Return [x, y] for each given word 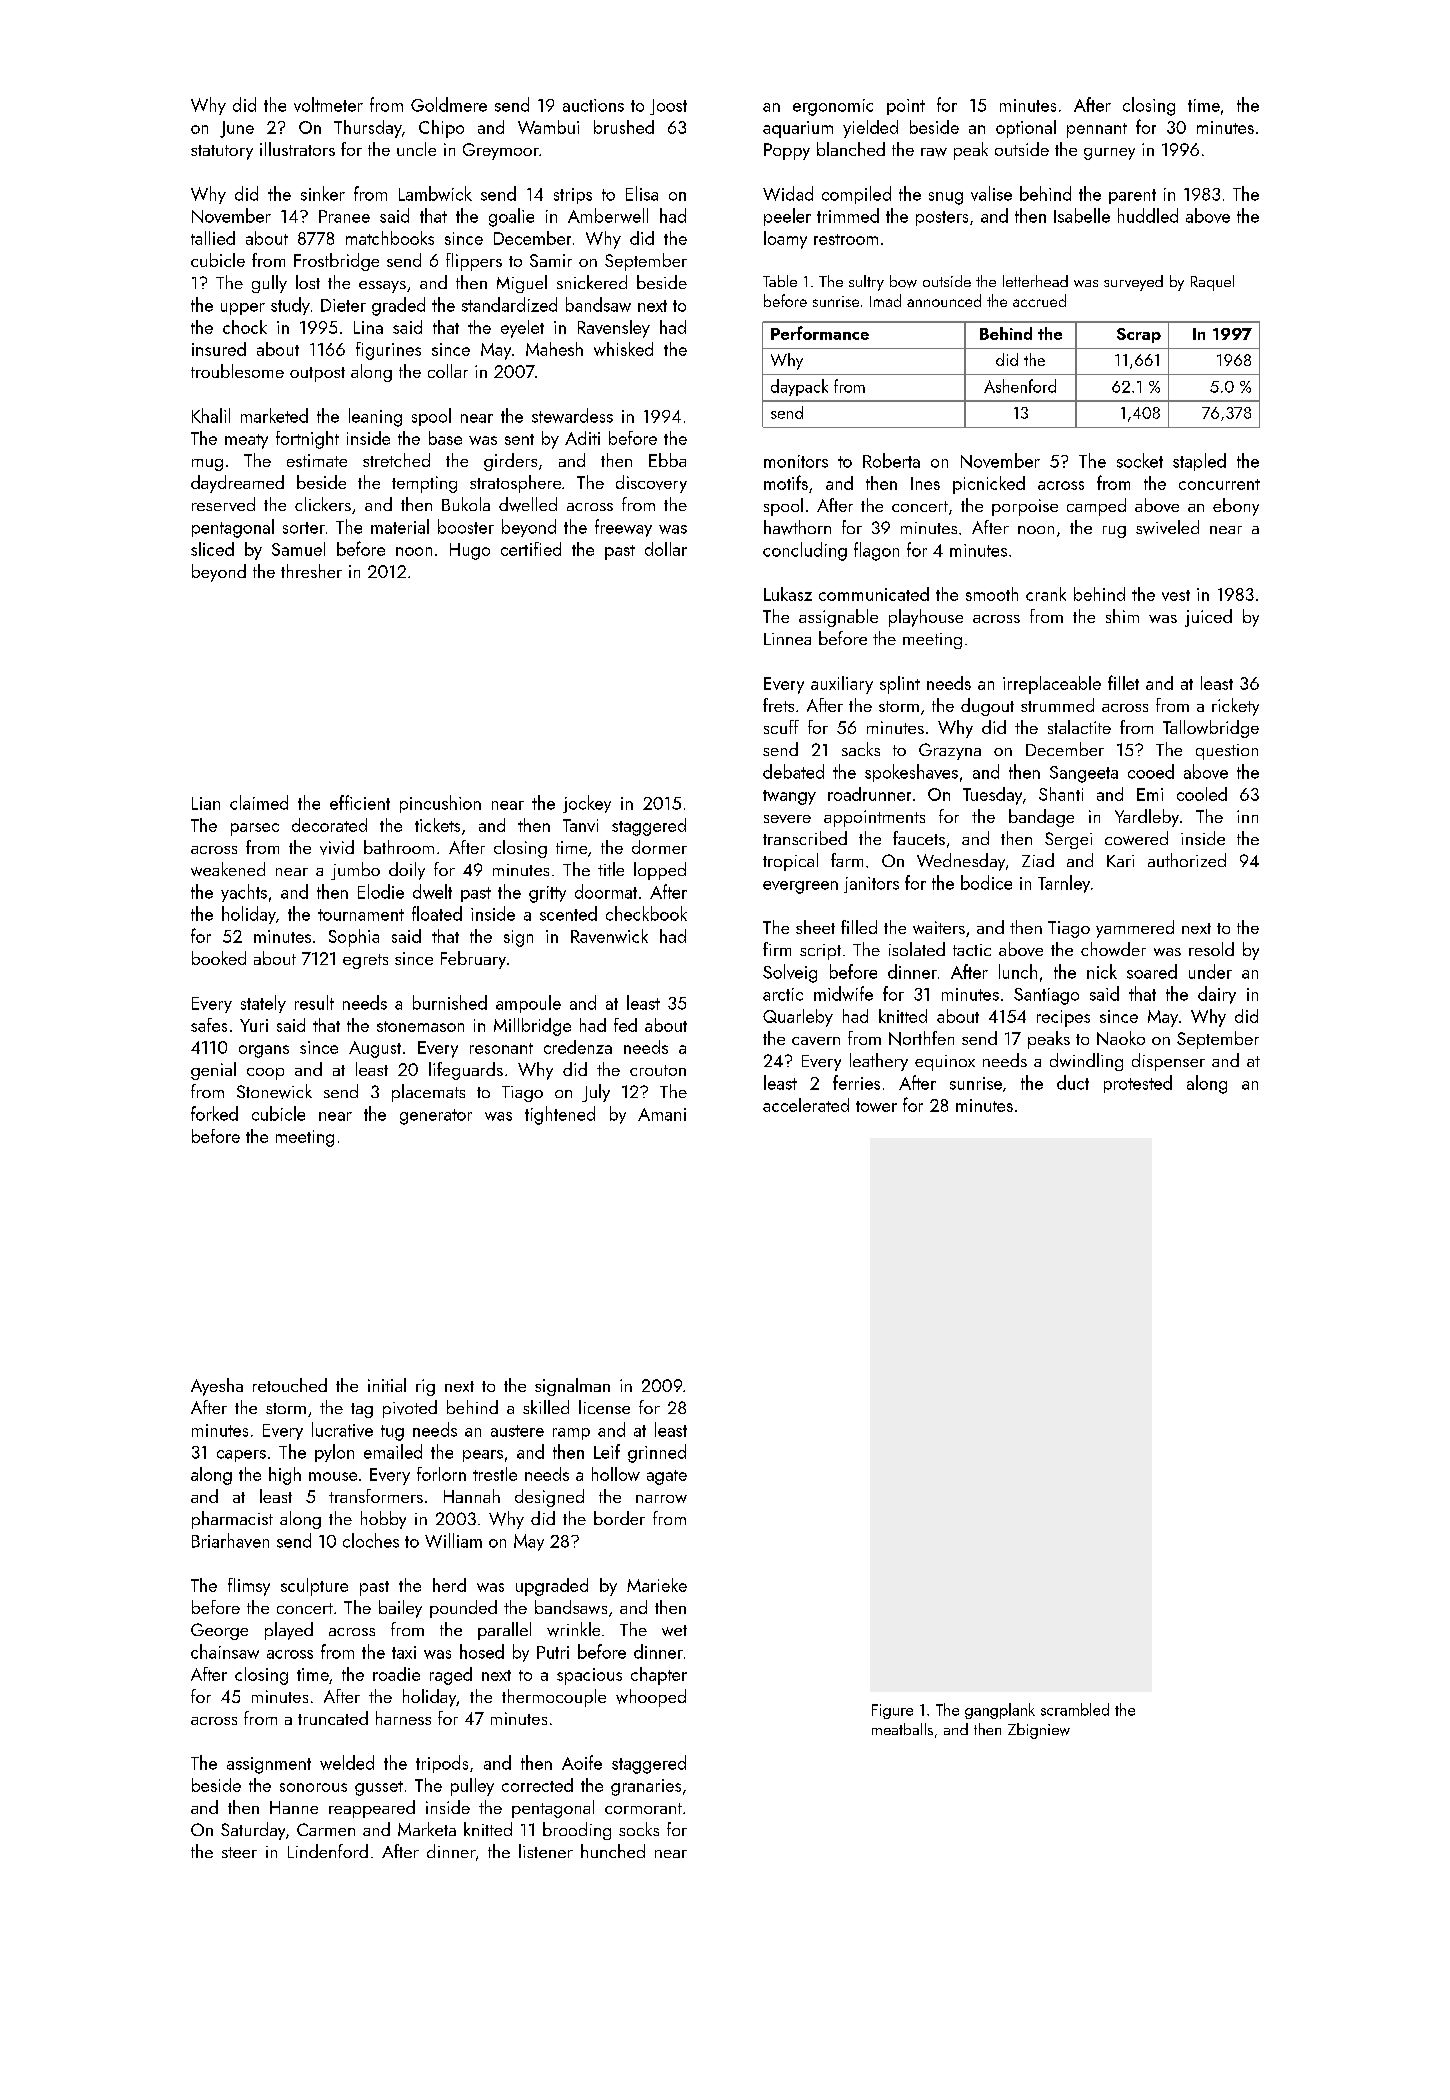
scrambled [1075, 1709]
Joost [668, 107]
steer [239, 1852]
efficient [360, 802]
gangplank [1000, 1711]
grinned [657, 1453]
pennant [1097, 130]
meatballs [902, 1729]
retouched [290, 1385]
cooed [1151, 771]
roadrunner [869, 794]
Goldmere [449, 104]
